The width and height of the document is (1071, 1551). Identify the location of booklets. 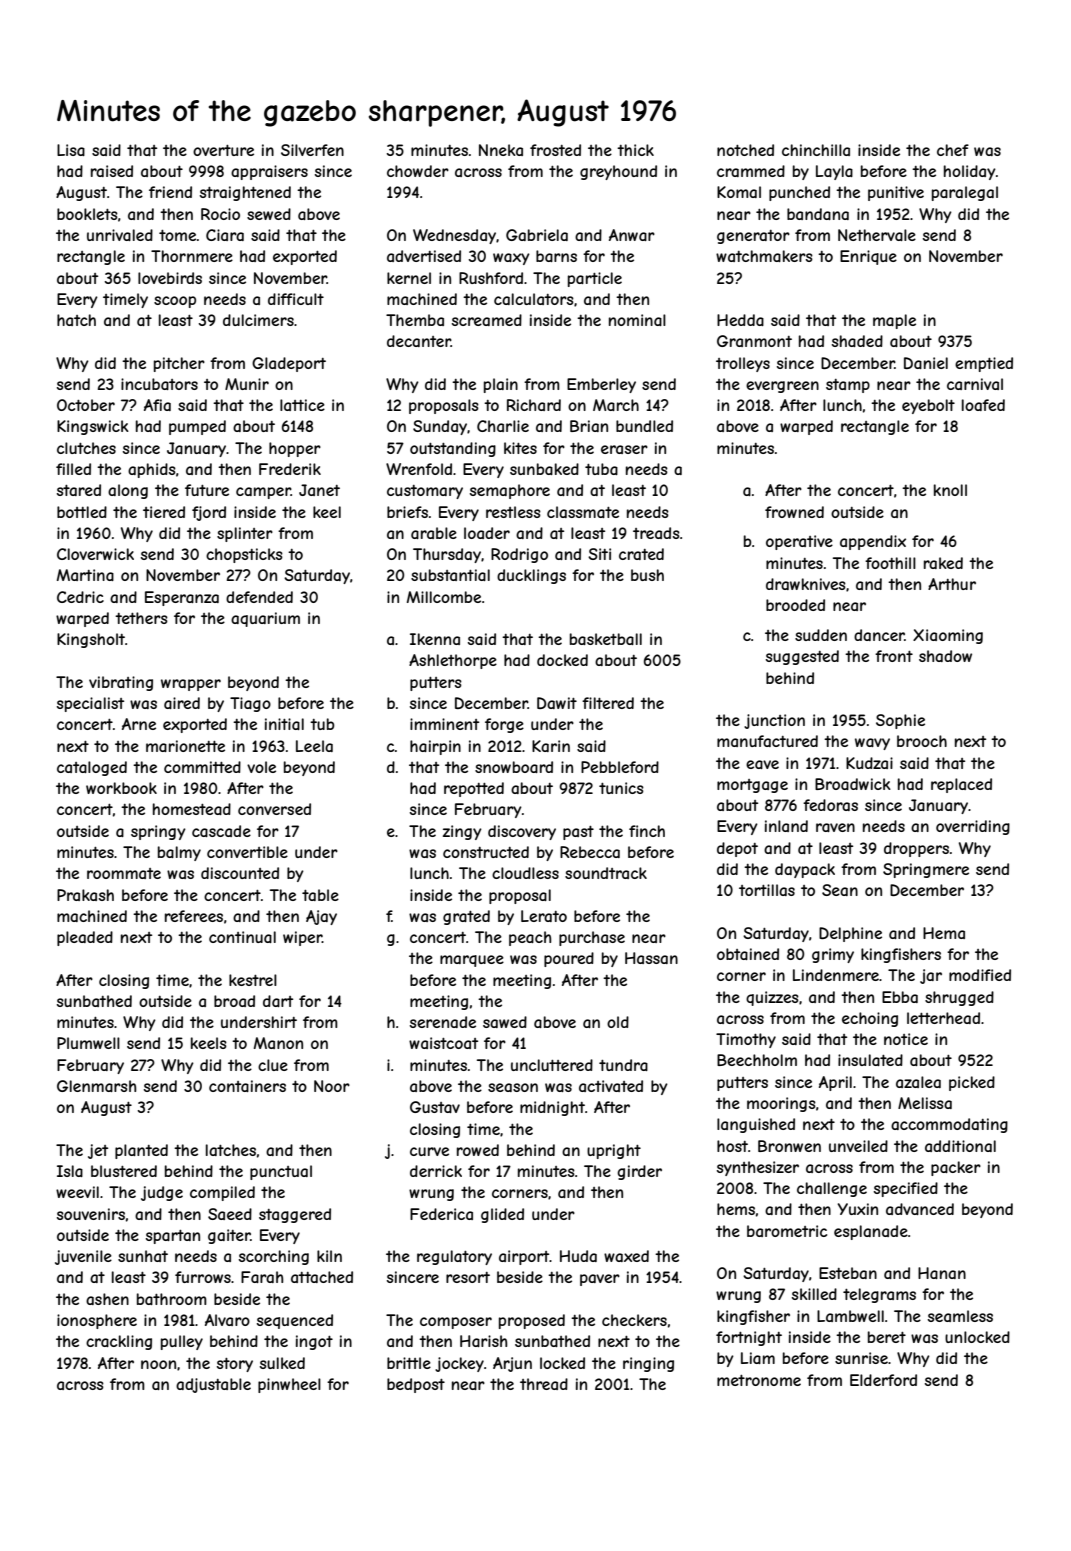
(87, 214).
